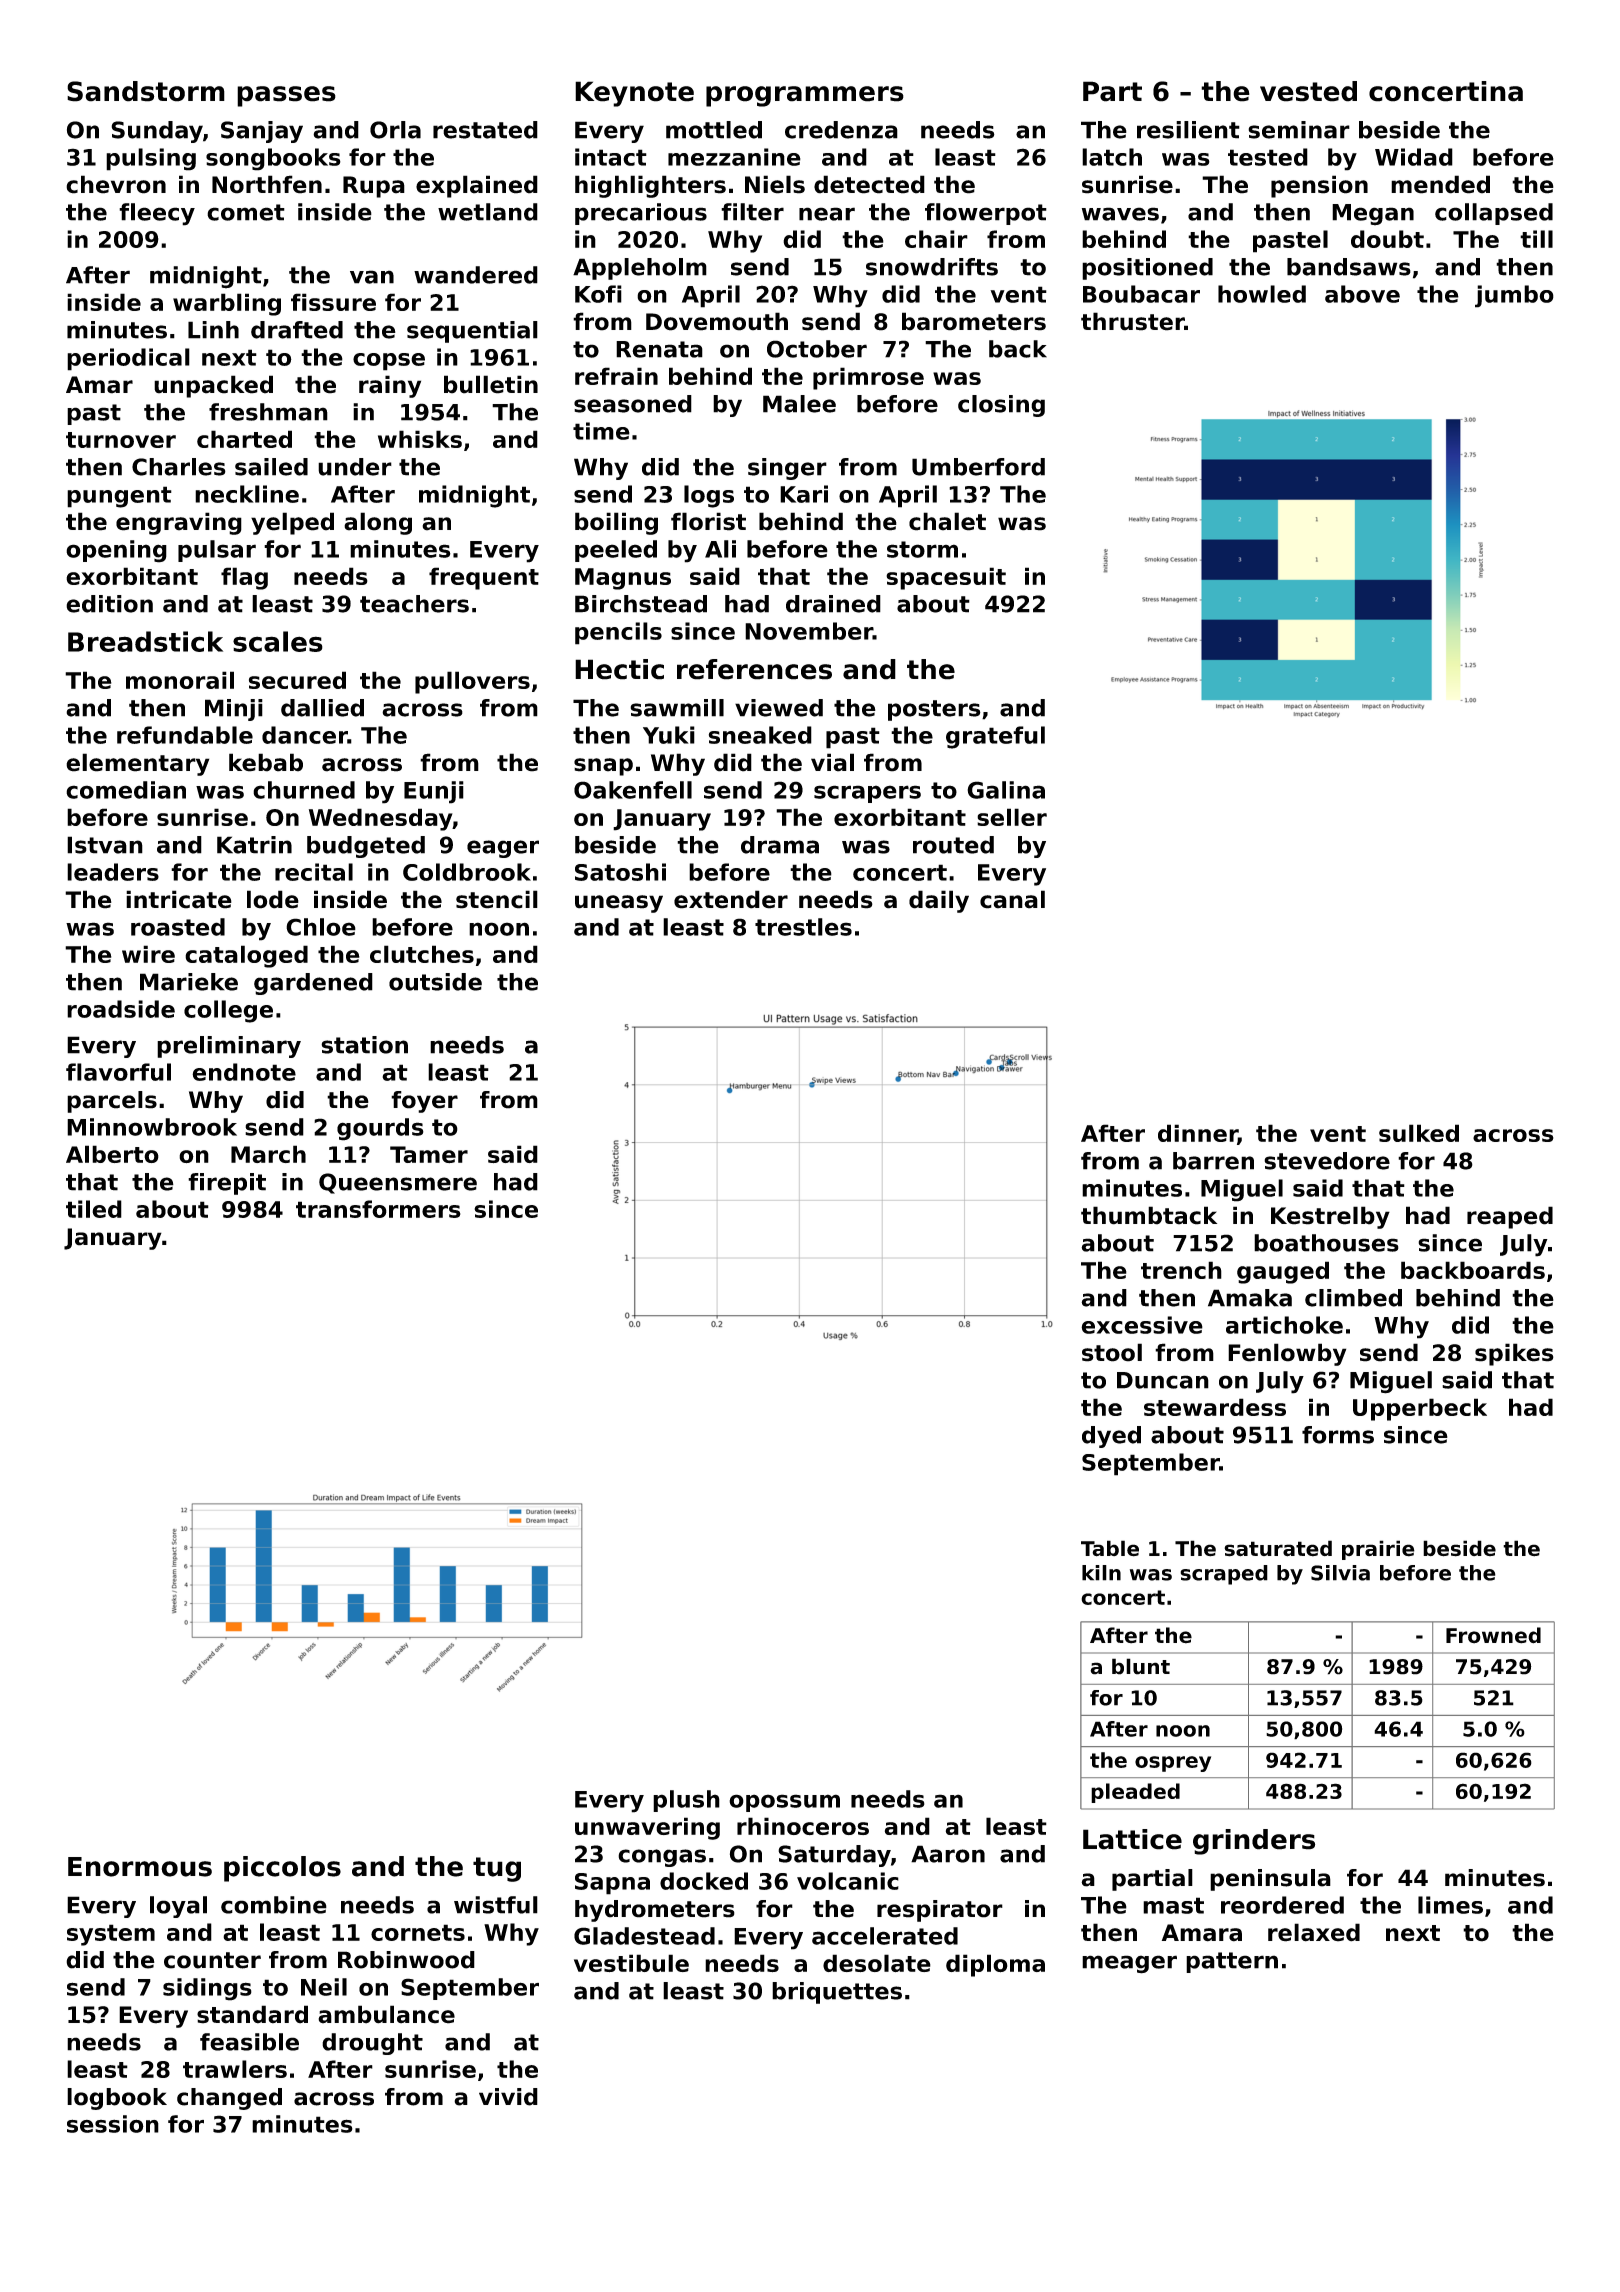  I want to click on passes, so click(286, 96).
